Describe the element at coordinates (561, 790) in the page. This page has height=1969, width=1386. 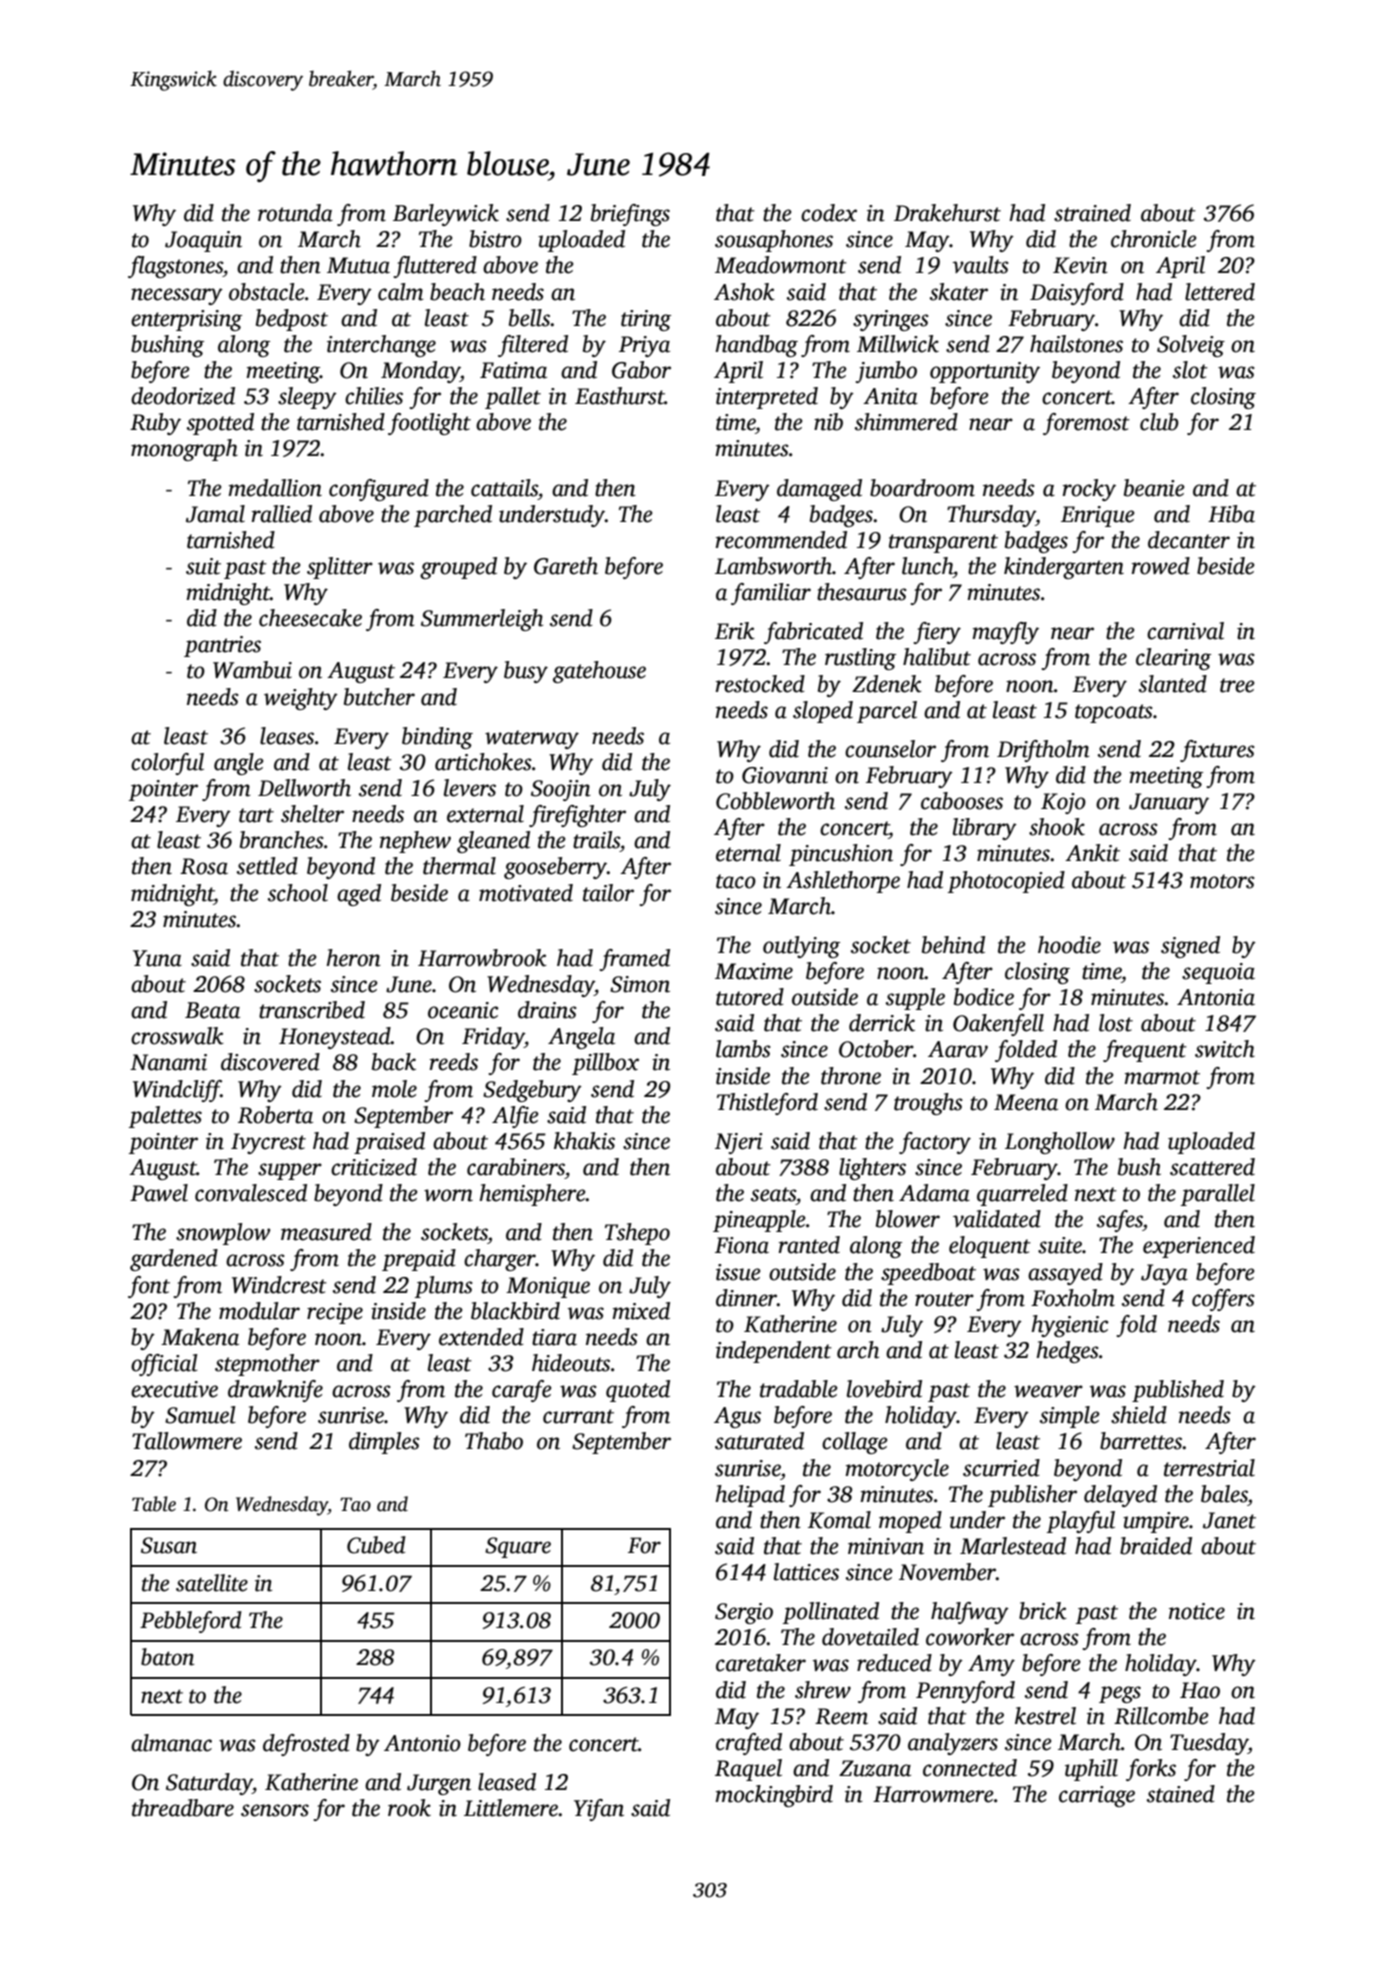
I see `Soojin` at that location.
